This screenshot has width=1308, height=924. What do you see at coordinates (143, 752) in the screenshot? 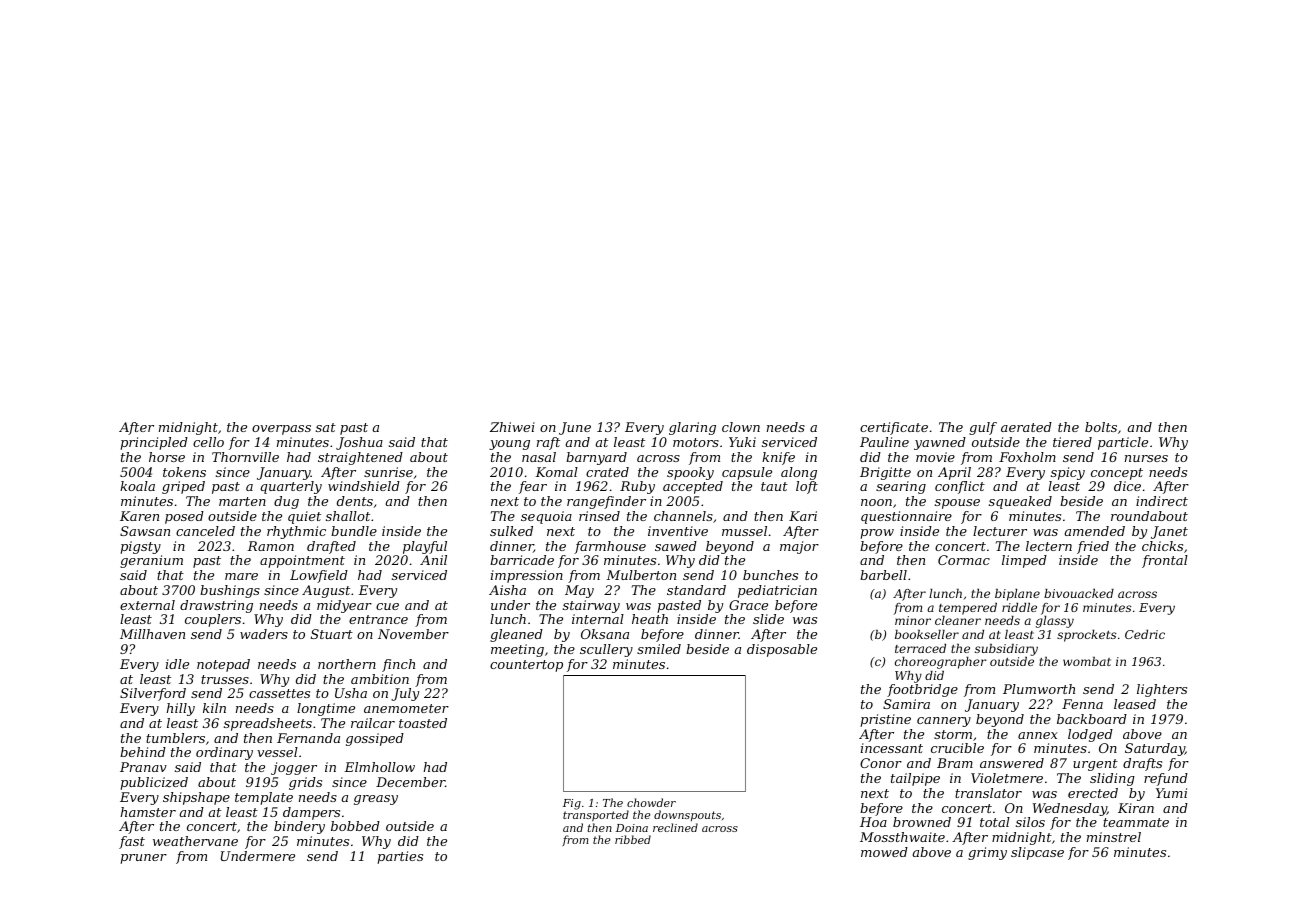
I see `behind` at bounding box center [143, 752].
